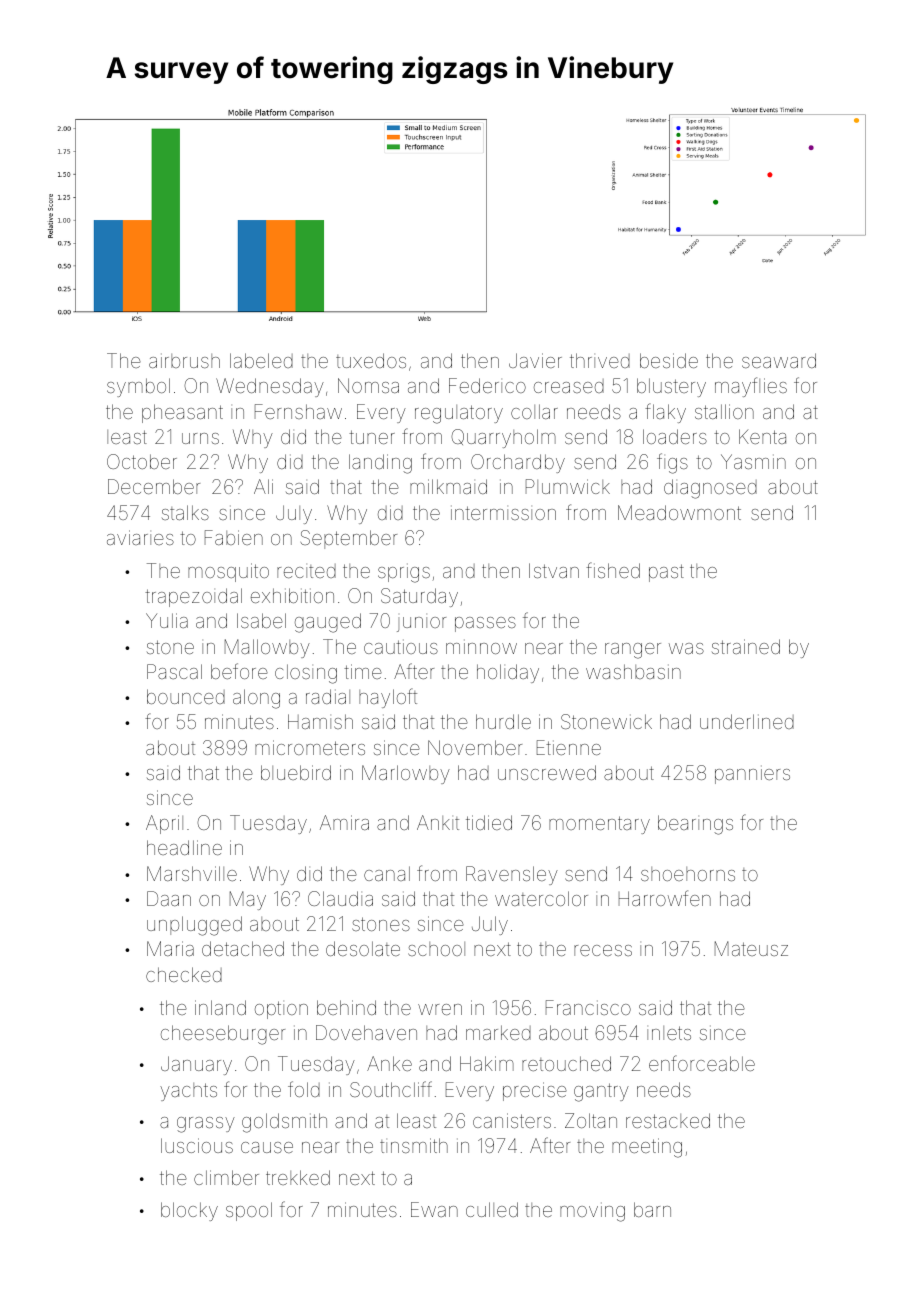  I want to click on Harrowfen, so click(665, 898).
